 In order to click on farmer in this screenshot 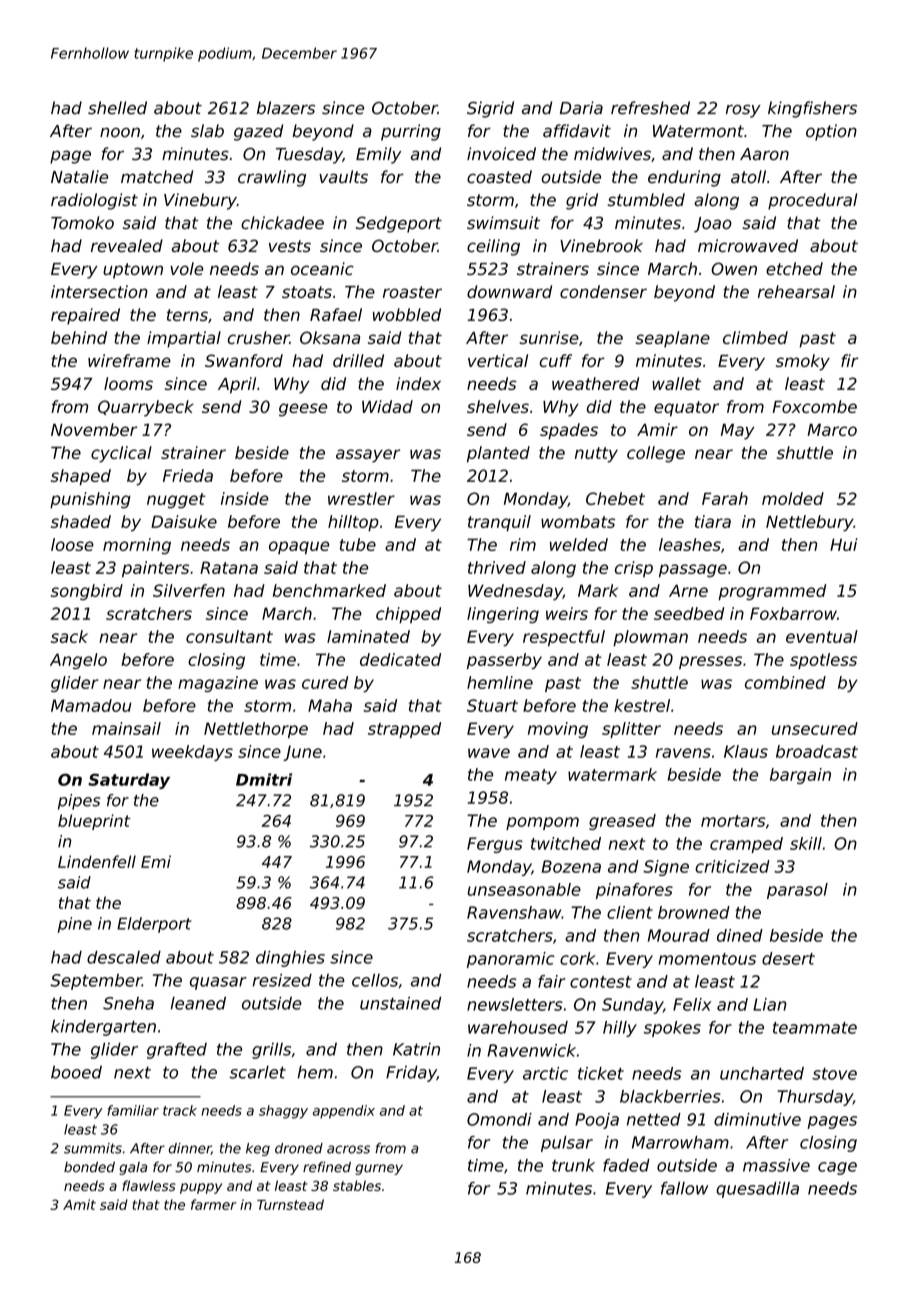, I will do `click(214, 1204)`.
